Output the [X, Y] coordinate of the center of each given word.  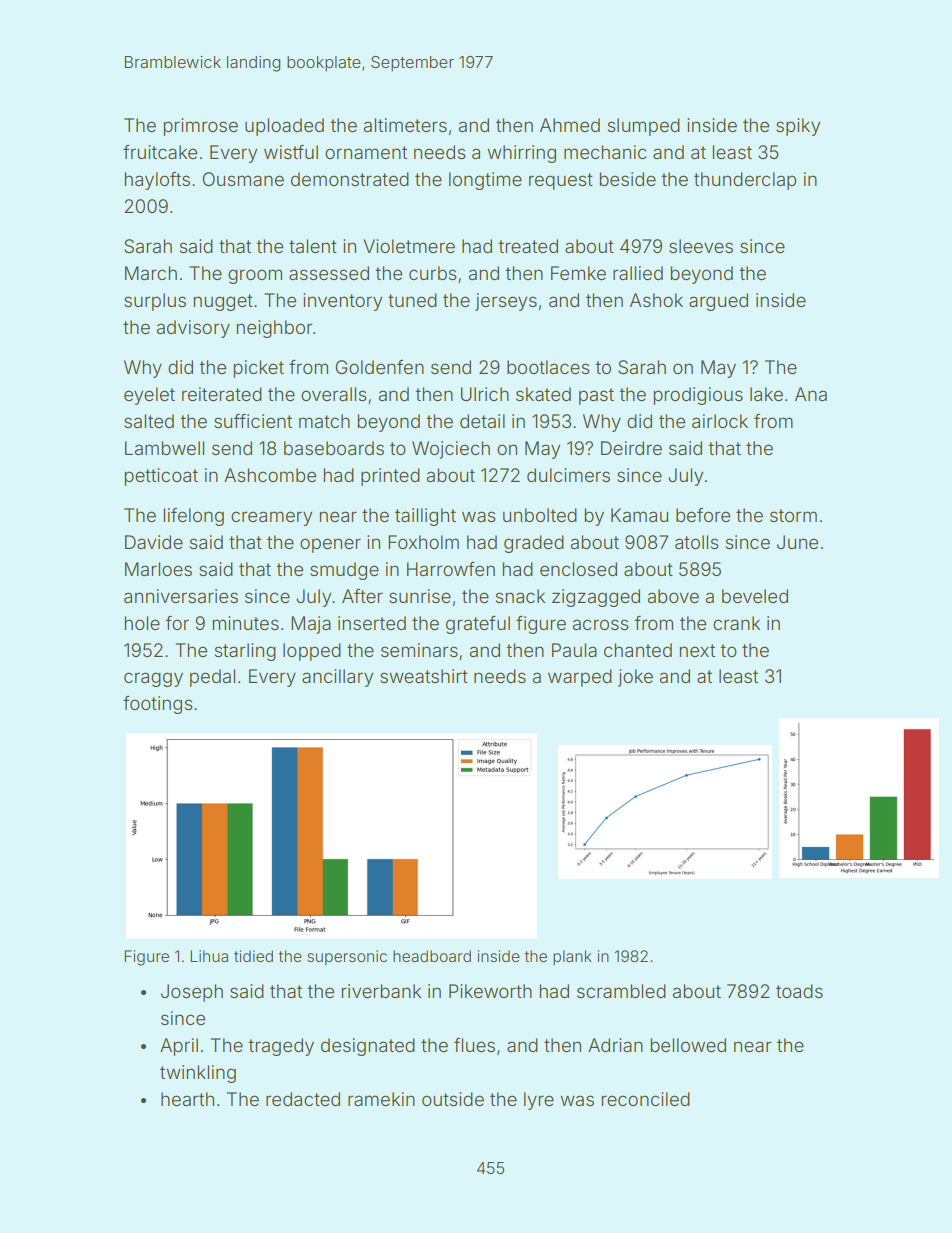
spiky [798, 127]
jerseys [506, 302]
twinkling [198, 1074]
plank [572, 957]
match [324, 421]
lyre [539, 1101]
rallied [638, 273]
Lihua [209, 956]
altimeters [405, 125]
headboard [432, 956]
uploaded [284, 127]
